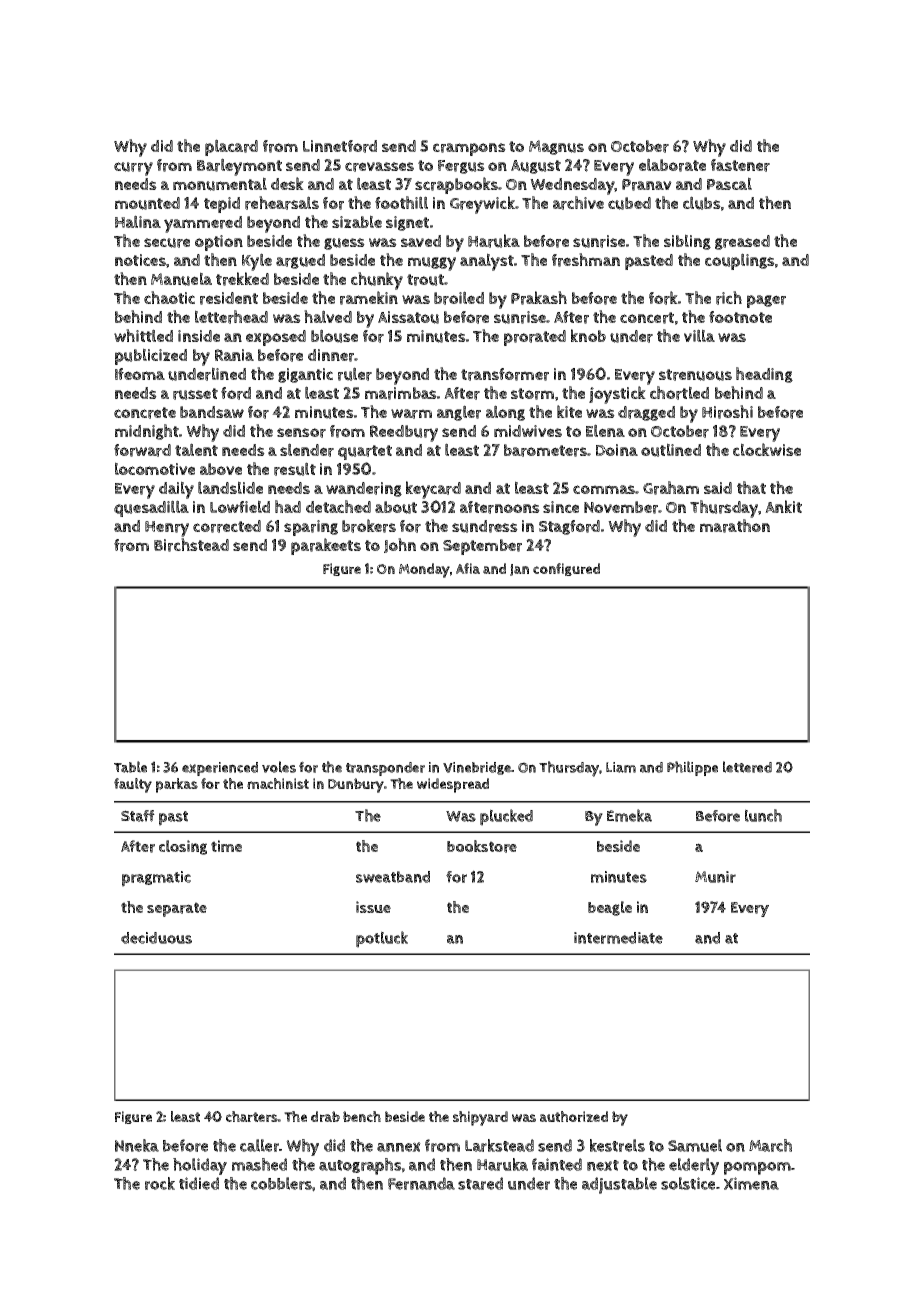 This image has width=924, height=1311. Describe the element at coordinates (421, 241) in the image. I see `saved` at that location.
